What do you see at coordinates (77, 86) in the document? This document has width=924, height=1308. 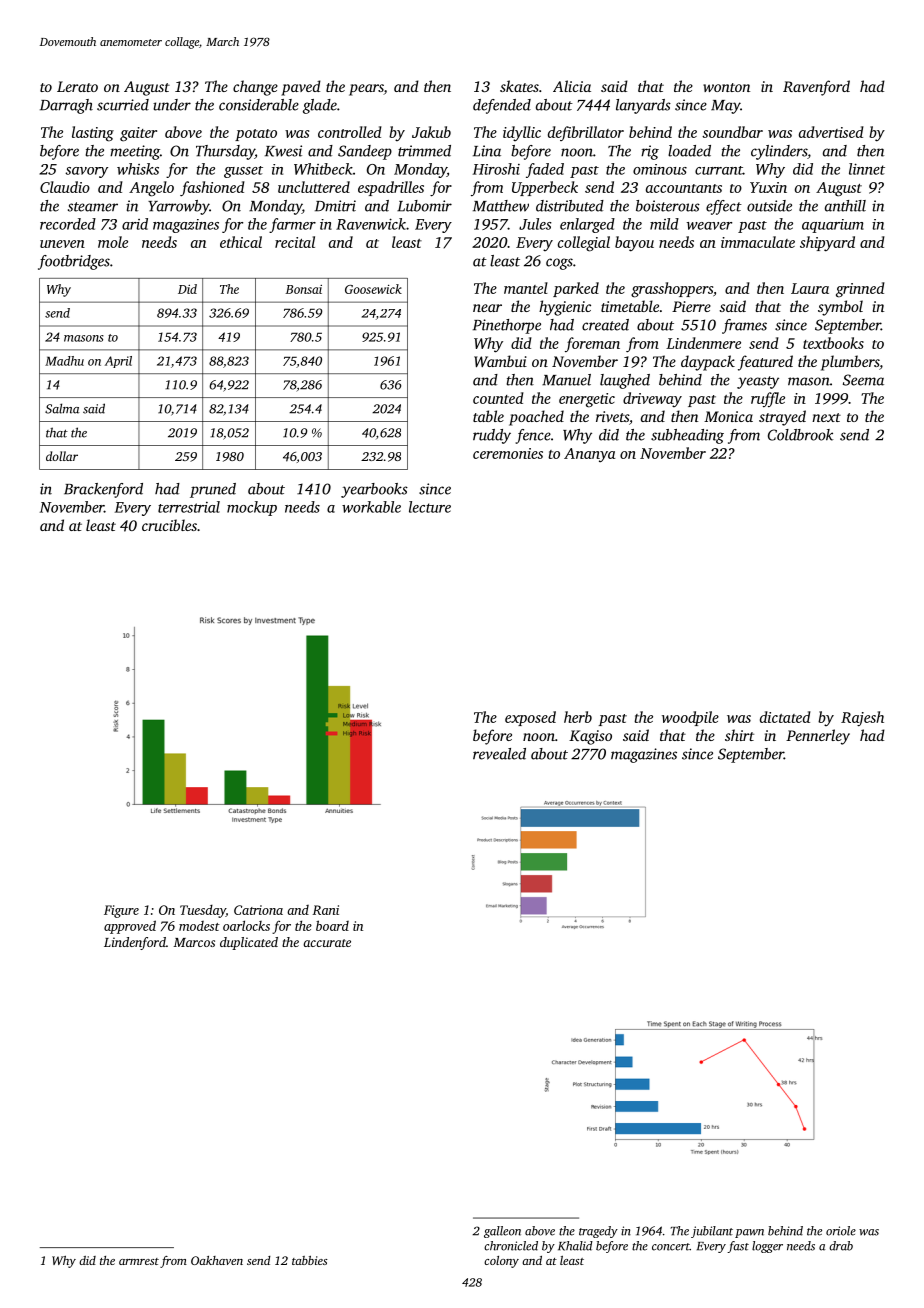 I see `Lerato` at bounding box center [77, 86].
